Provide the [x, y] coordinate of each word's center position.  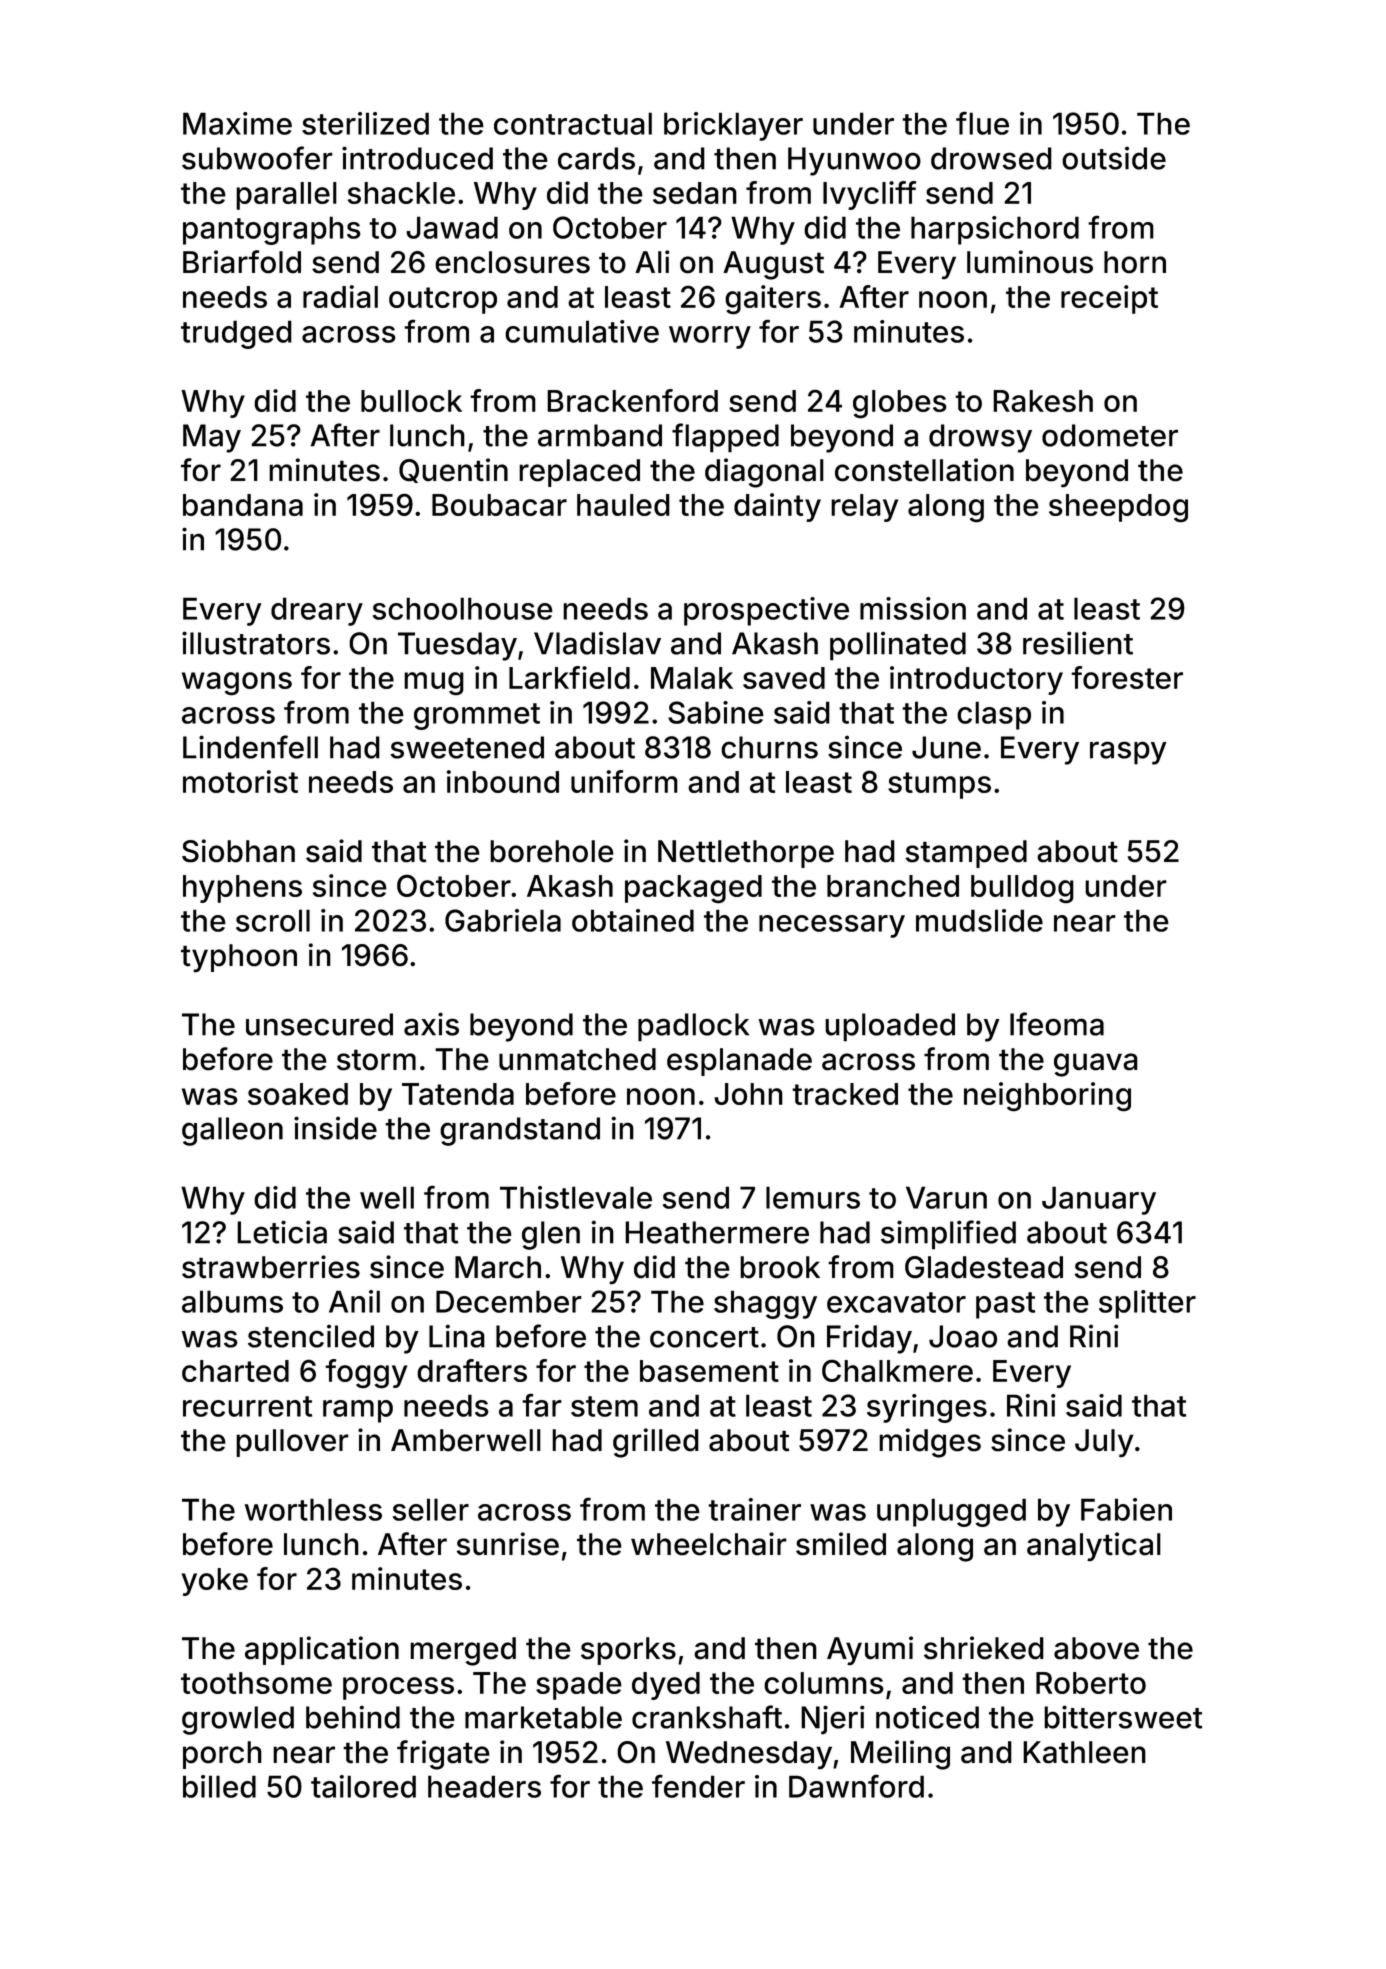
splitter [1147, 1304]
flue [982, 123]
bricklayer [733, 126]
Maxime [237, 123]
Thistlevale [576, 1197]
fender [698, 1786]
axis [431, 1024]
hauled [623, 505]
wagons [237, 684]
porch [222, 1755]
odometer [1110, 435]
